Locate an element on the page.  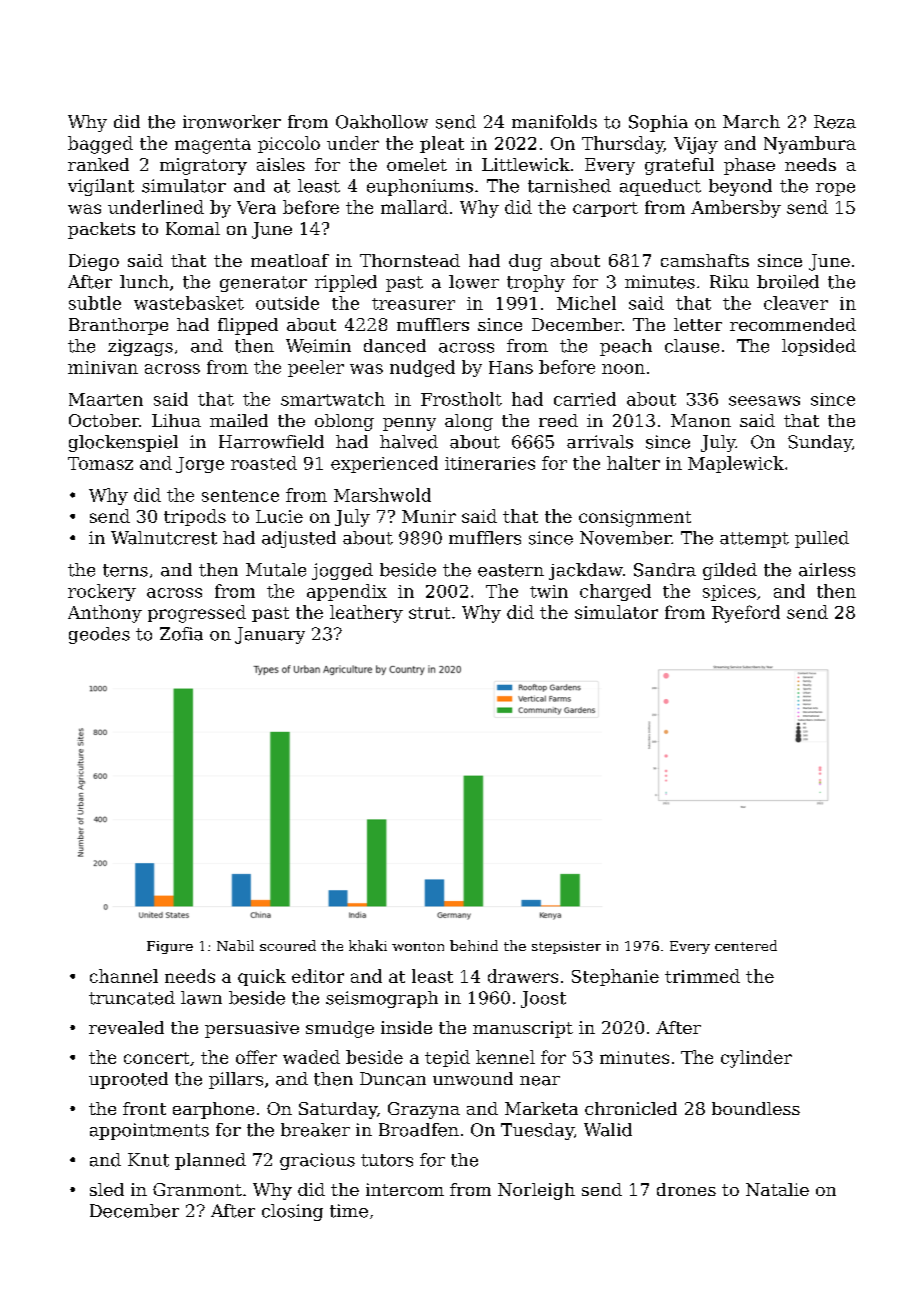
Lihua is located at coordinates (176, 420).
